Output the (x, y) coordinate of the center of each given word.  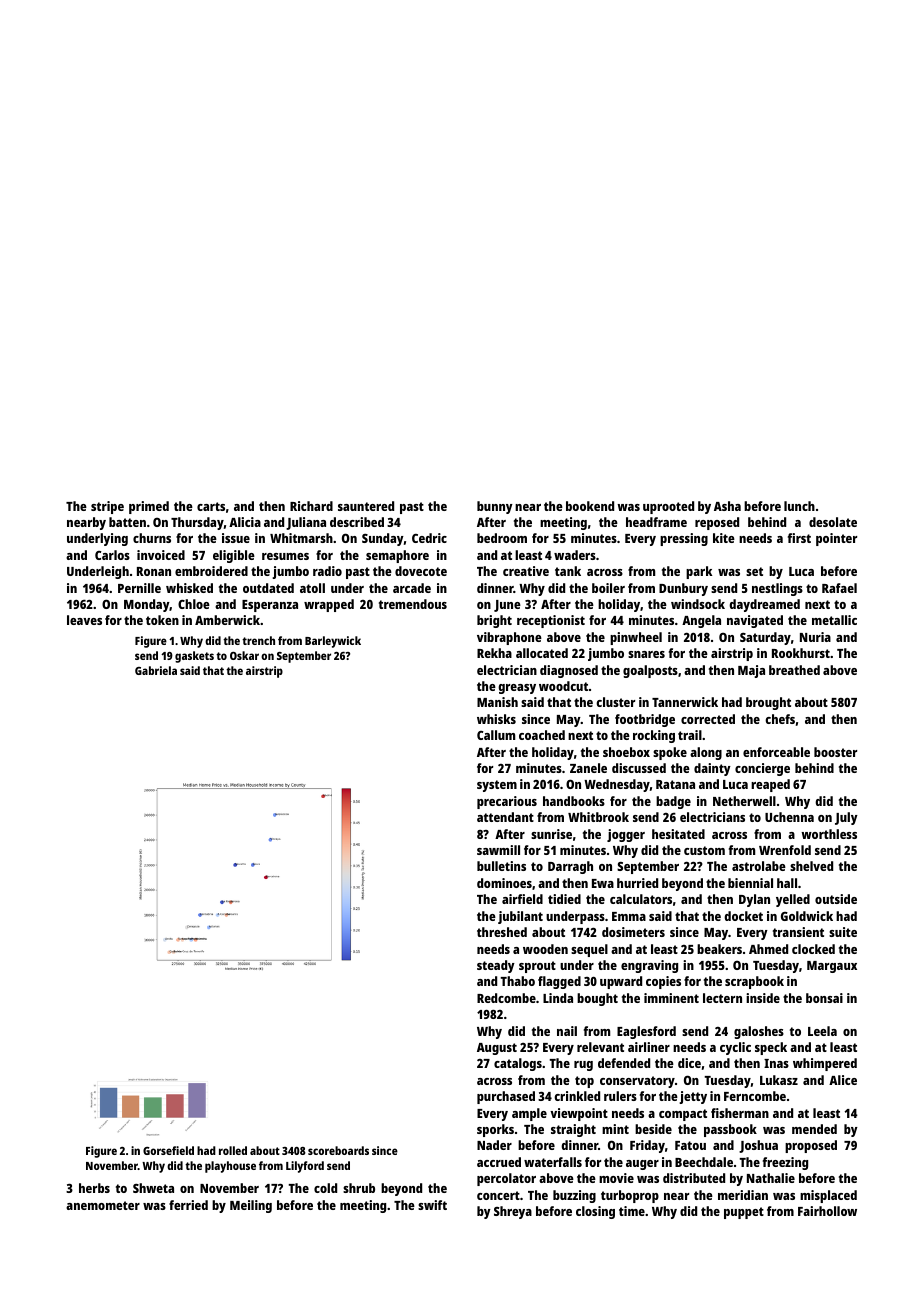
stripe (107, 507)
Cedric (429, 538)
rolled (233, 1150)
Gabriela (156, 670)
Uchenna (789, 817)
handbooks (574, 801)
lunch (799, 506)
